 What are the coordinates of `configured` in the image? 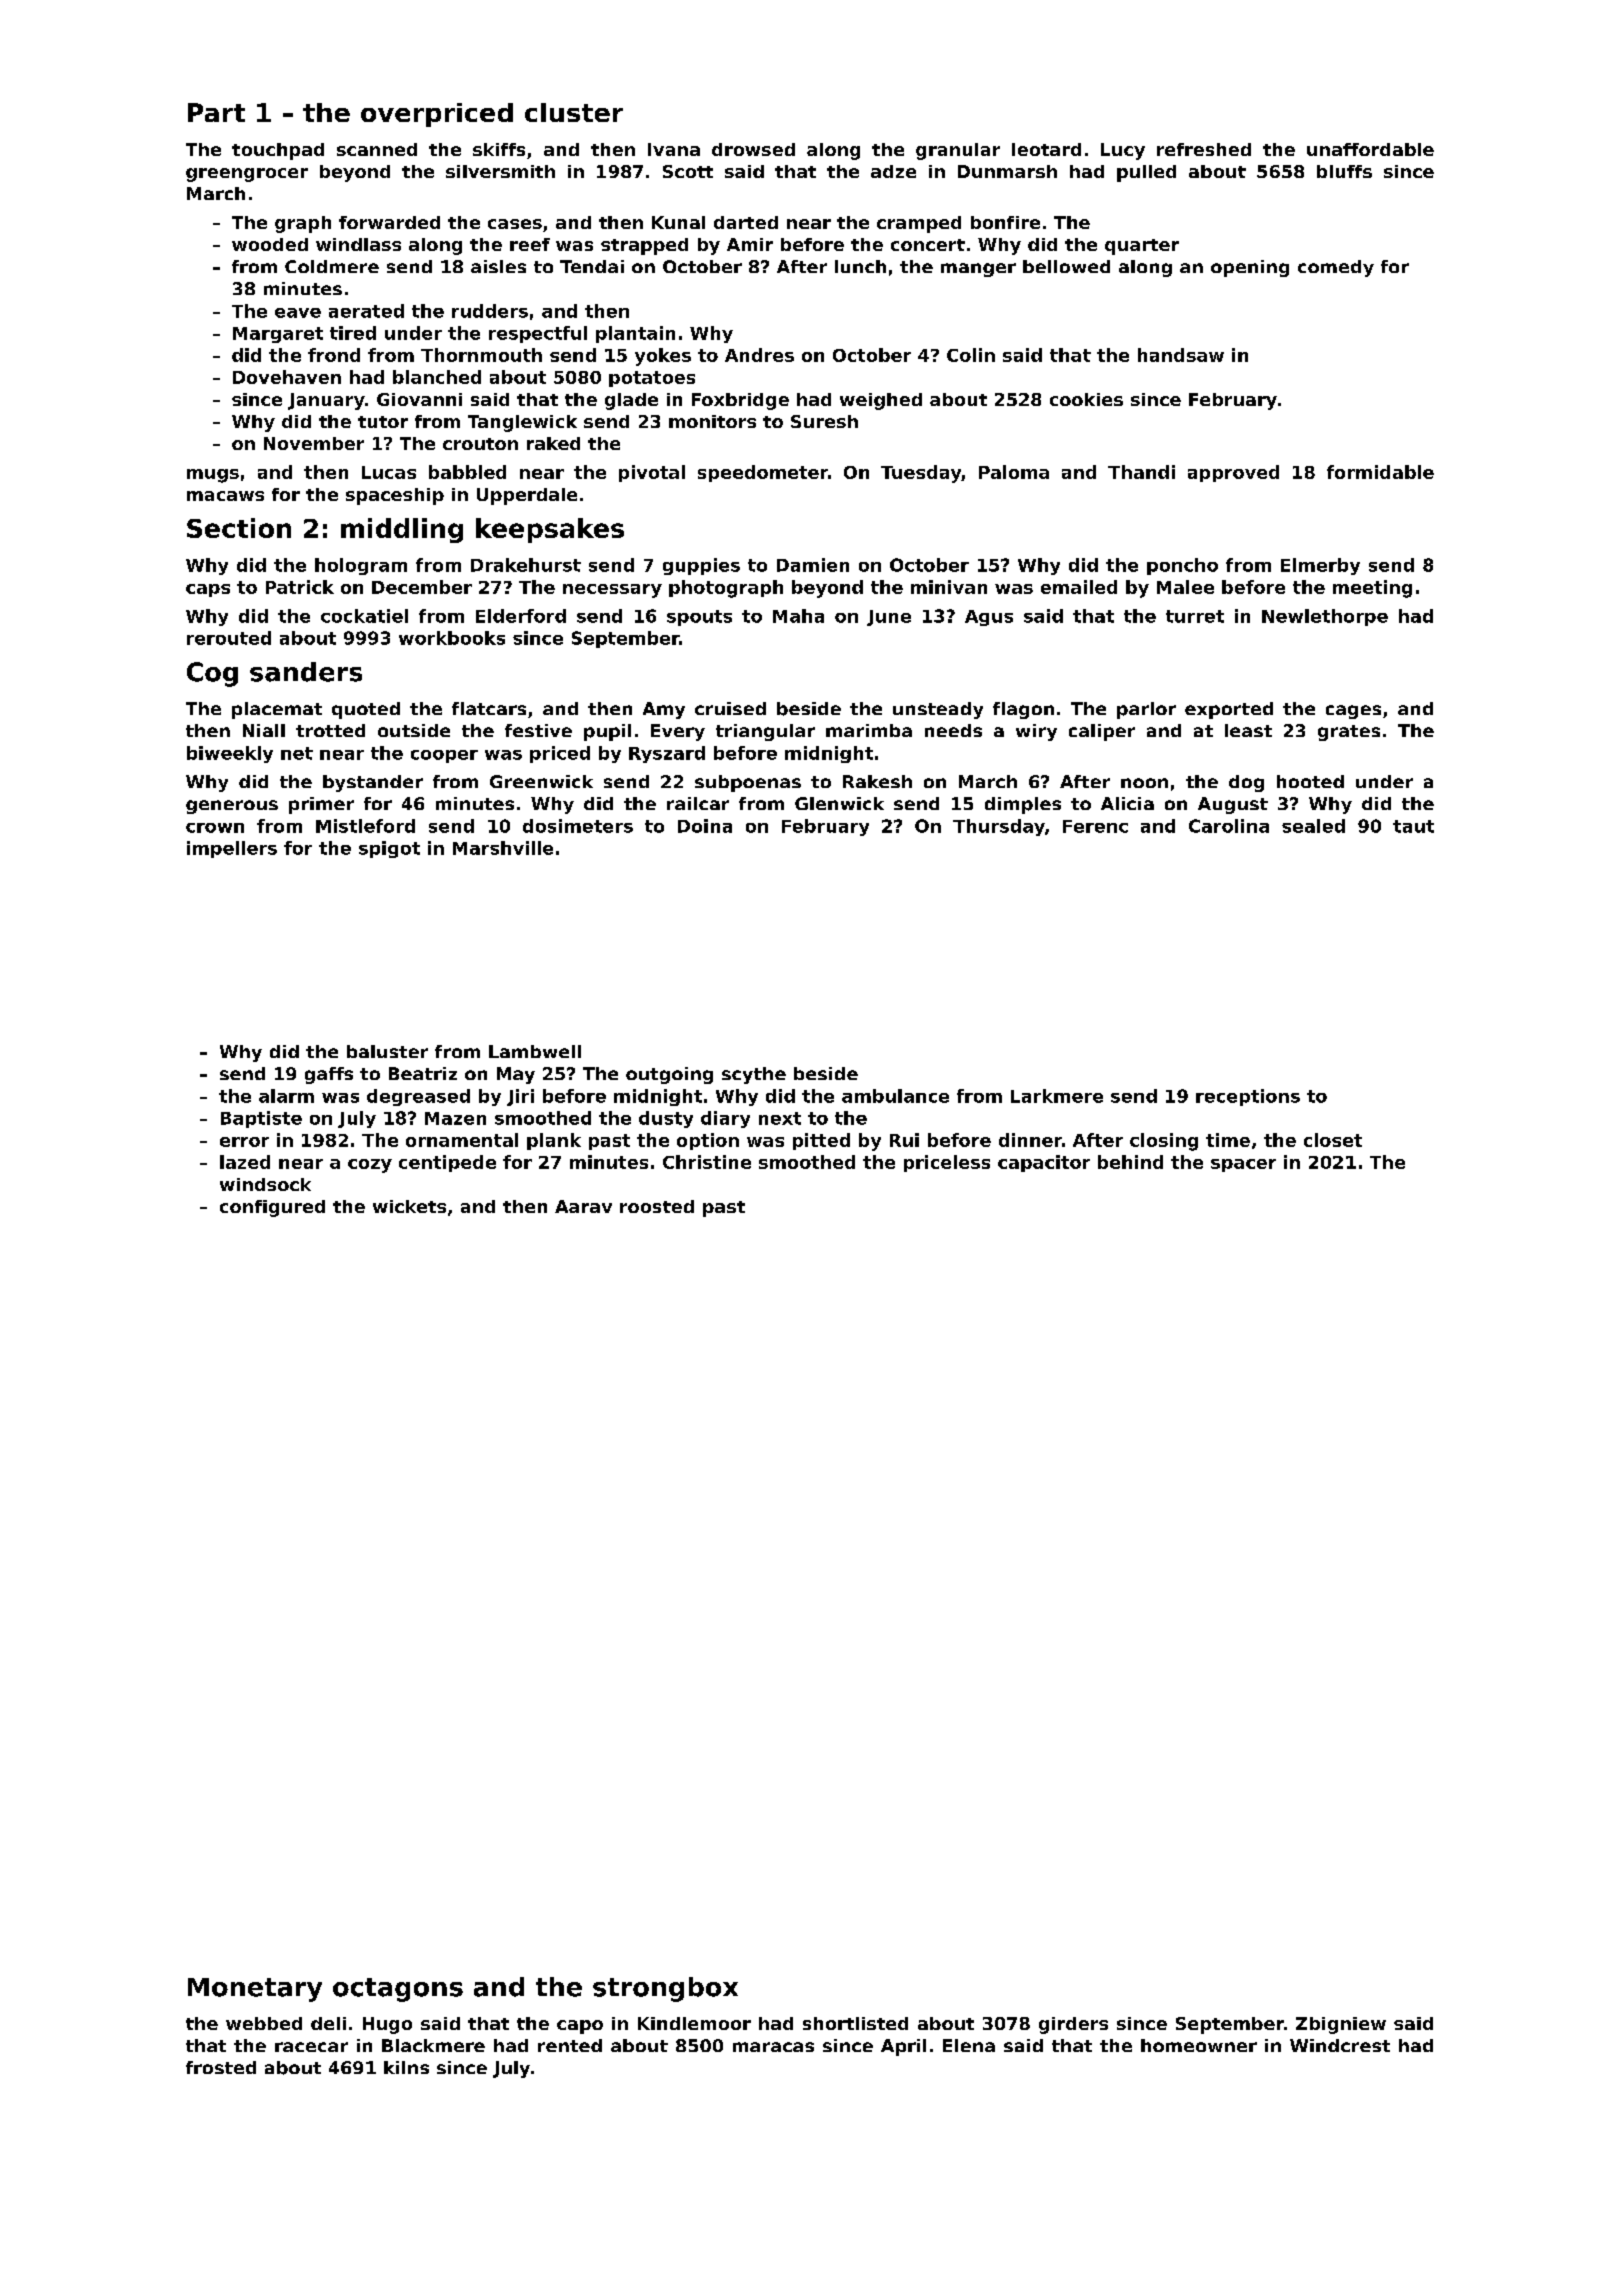 It's located at (272, 1208).
